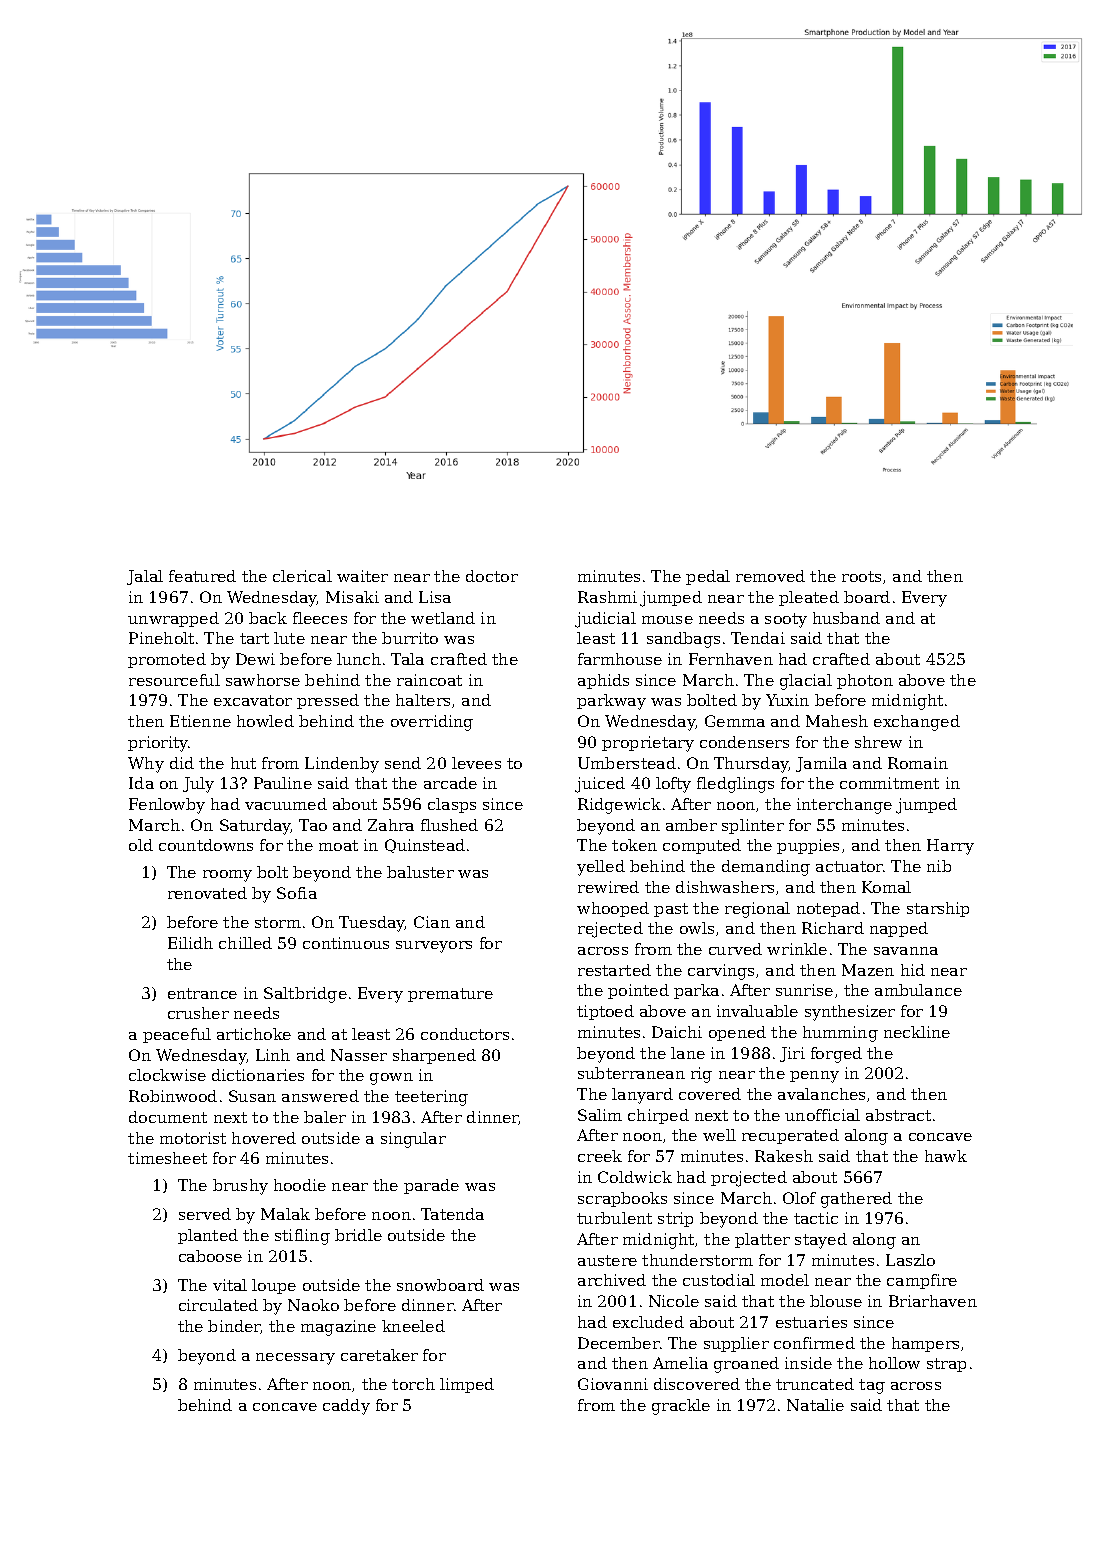 This document has width=1107, height=1566. What do you see at coordinates (688, 1053) in the document?
I see `lane` at bounding box center [688, 1053].
